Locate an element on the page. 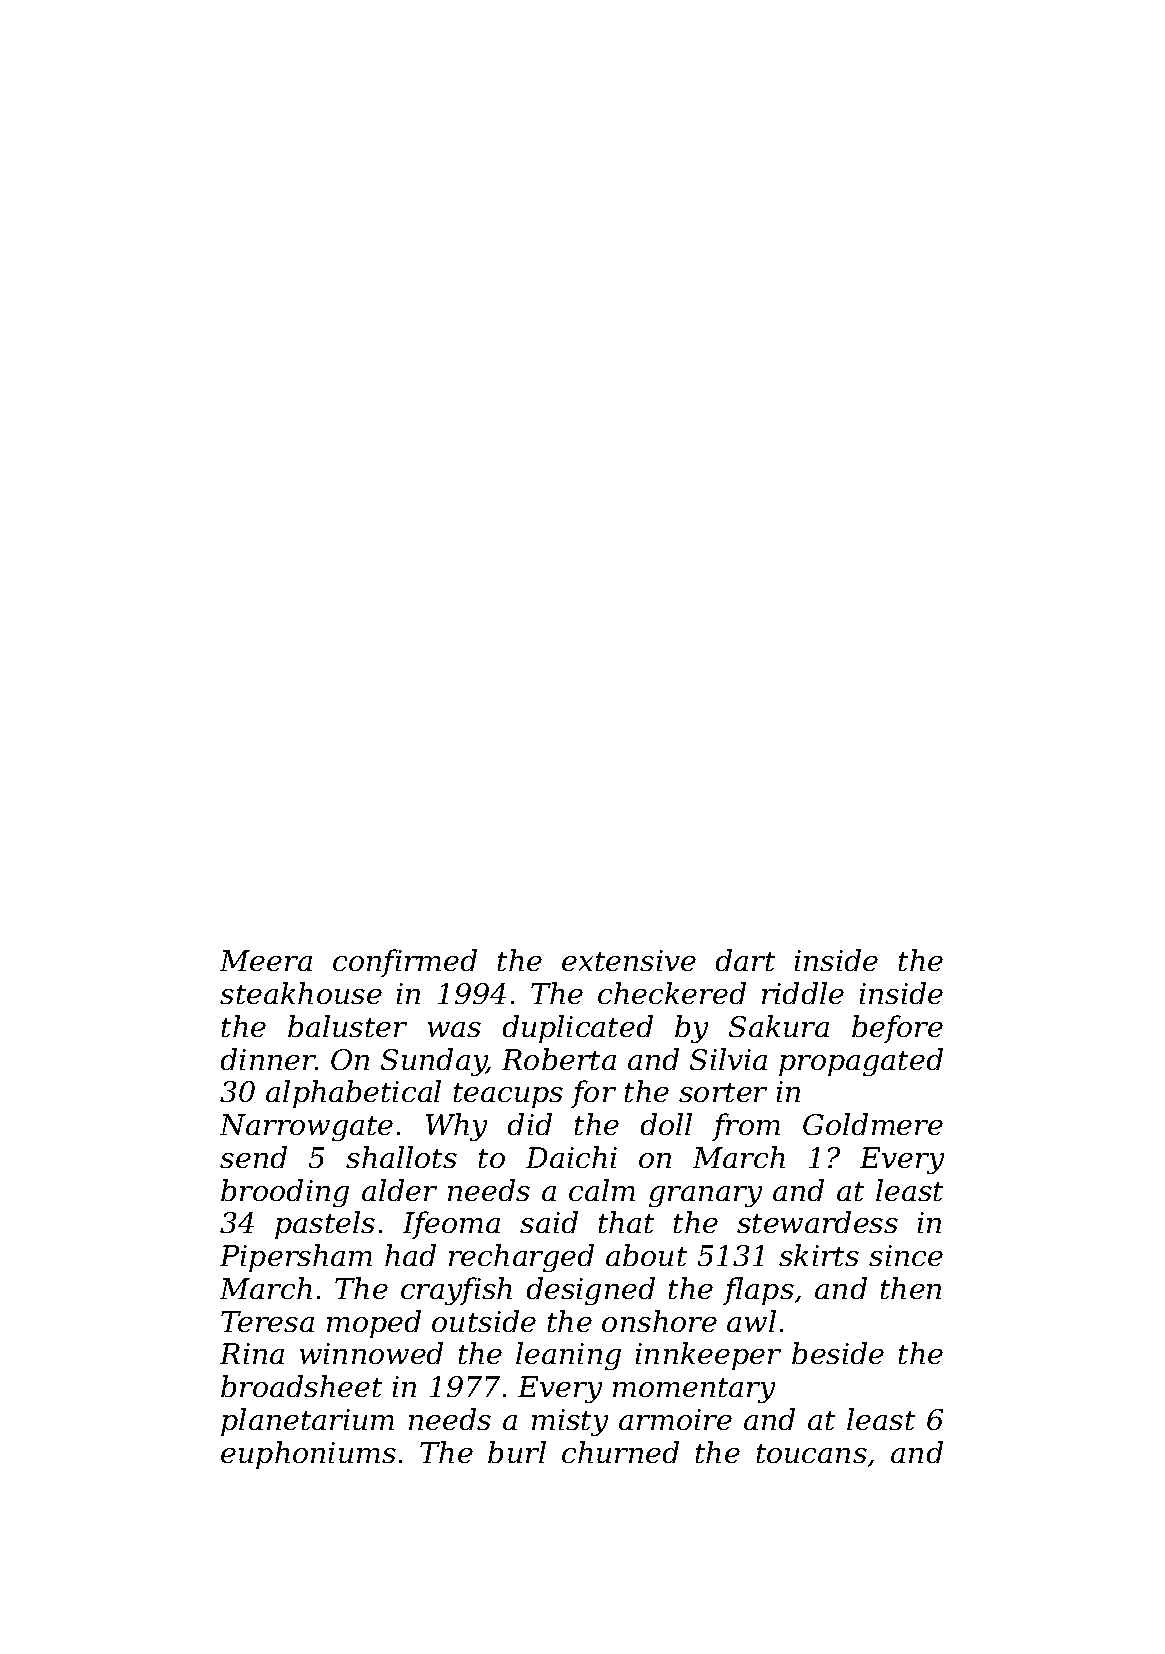  misty is located at coordinates (570, 1422).
